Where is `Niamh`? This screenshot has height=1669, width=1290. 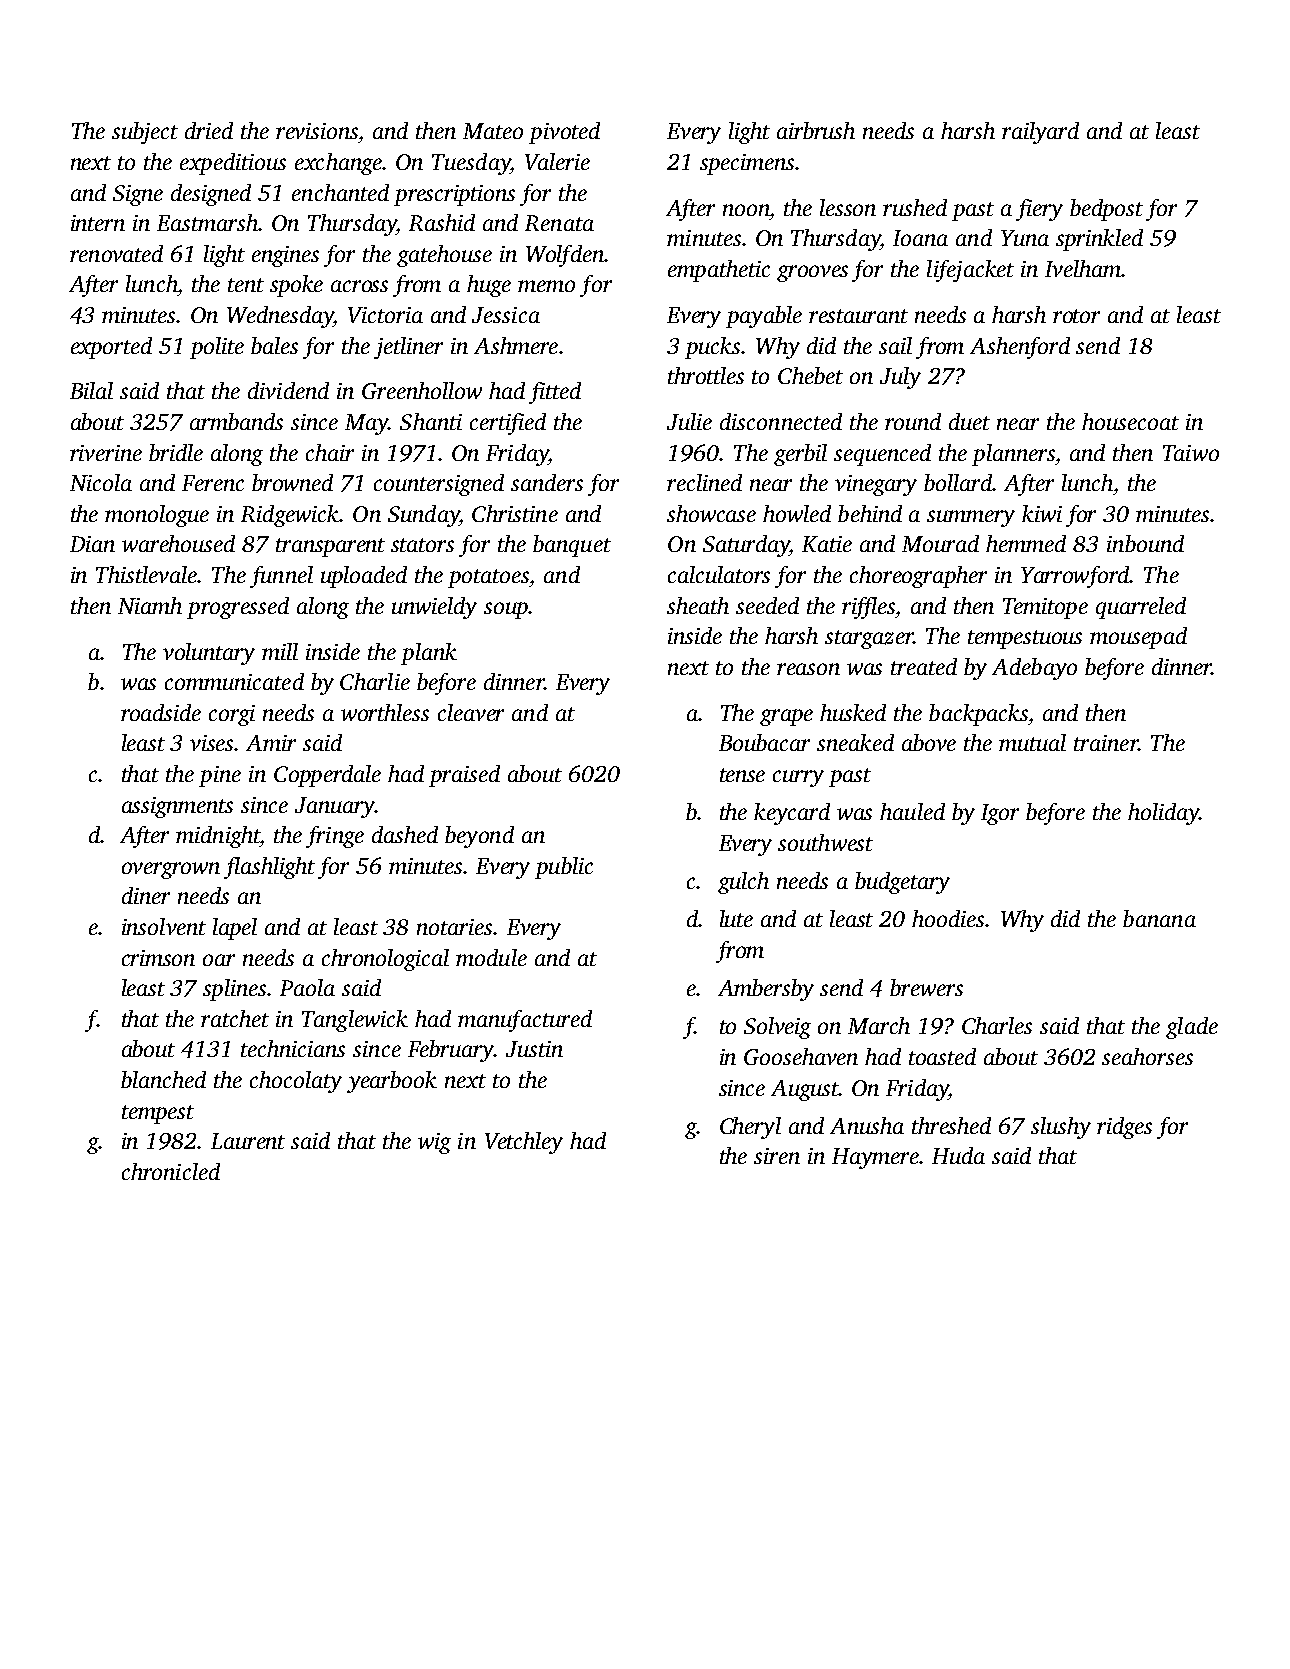
Niamh is located at coordinates (150, 605).
